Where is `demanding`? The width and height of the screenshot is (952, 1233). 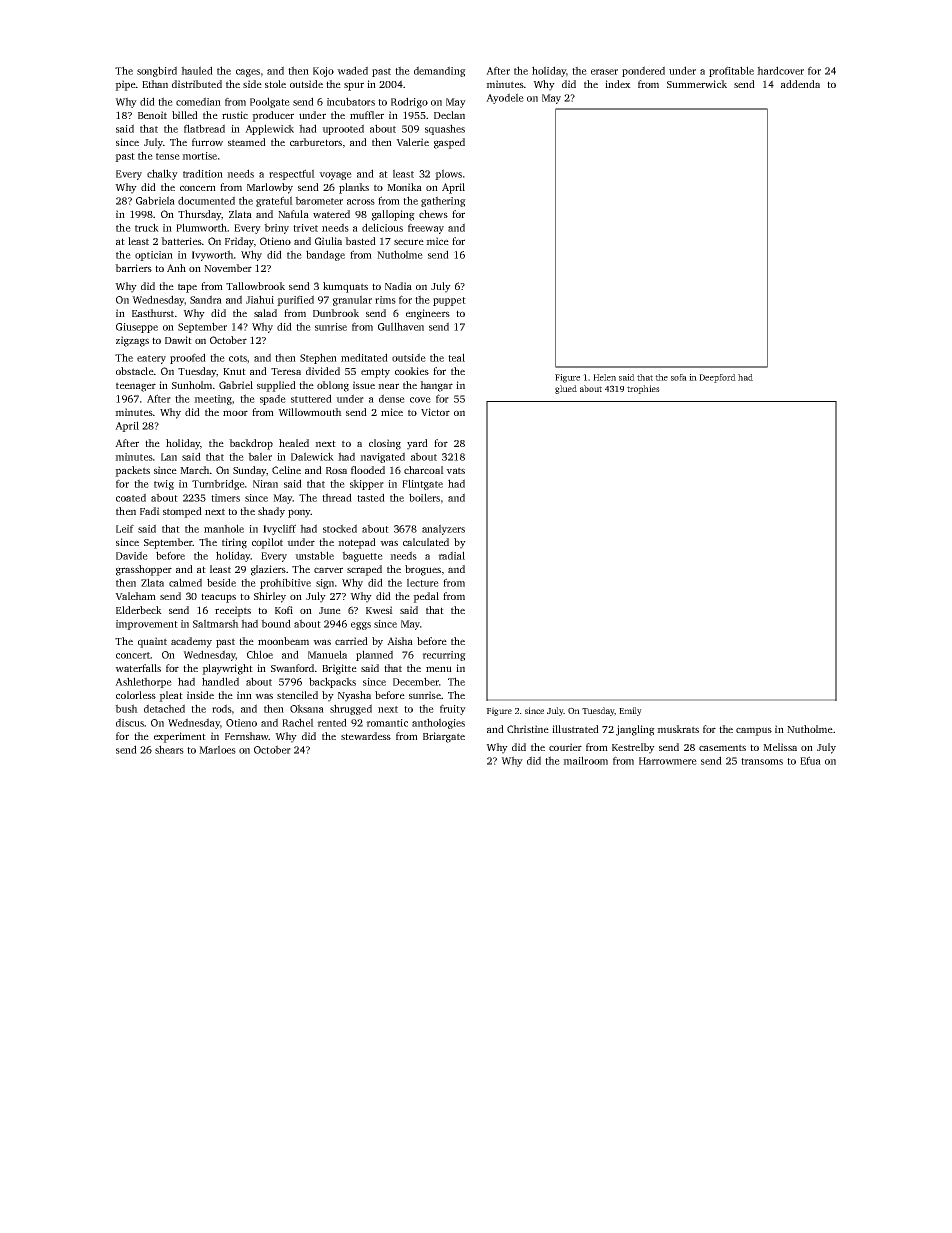 demanding is located at coordinates (440, 71).
